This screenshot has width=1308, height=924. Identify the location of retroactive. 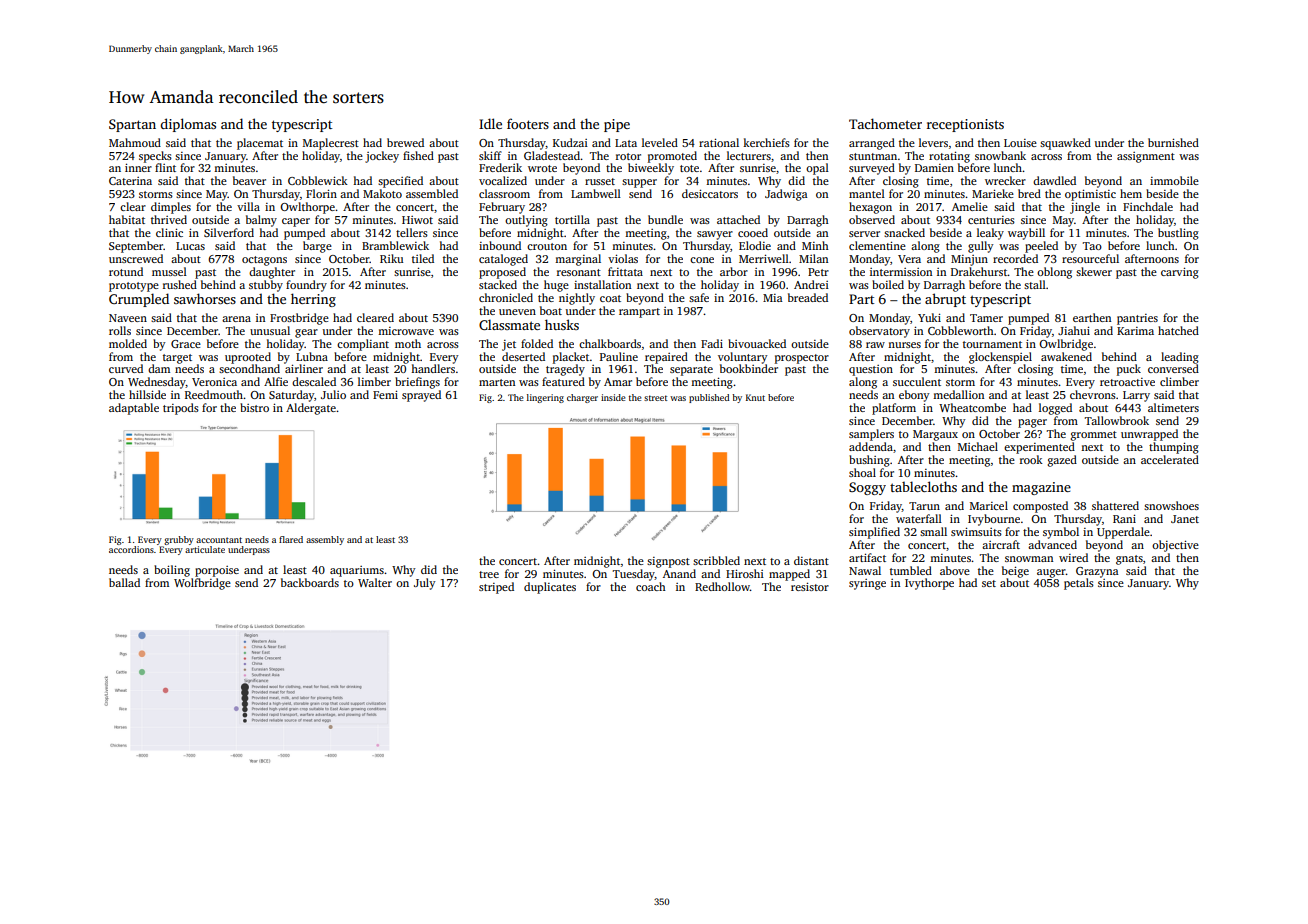
(1127, 382).
